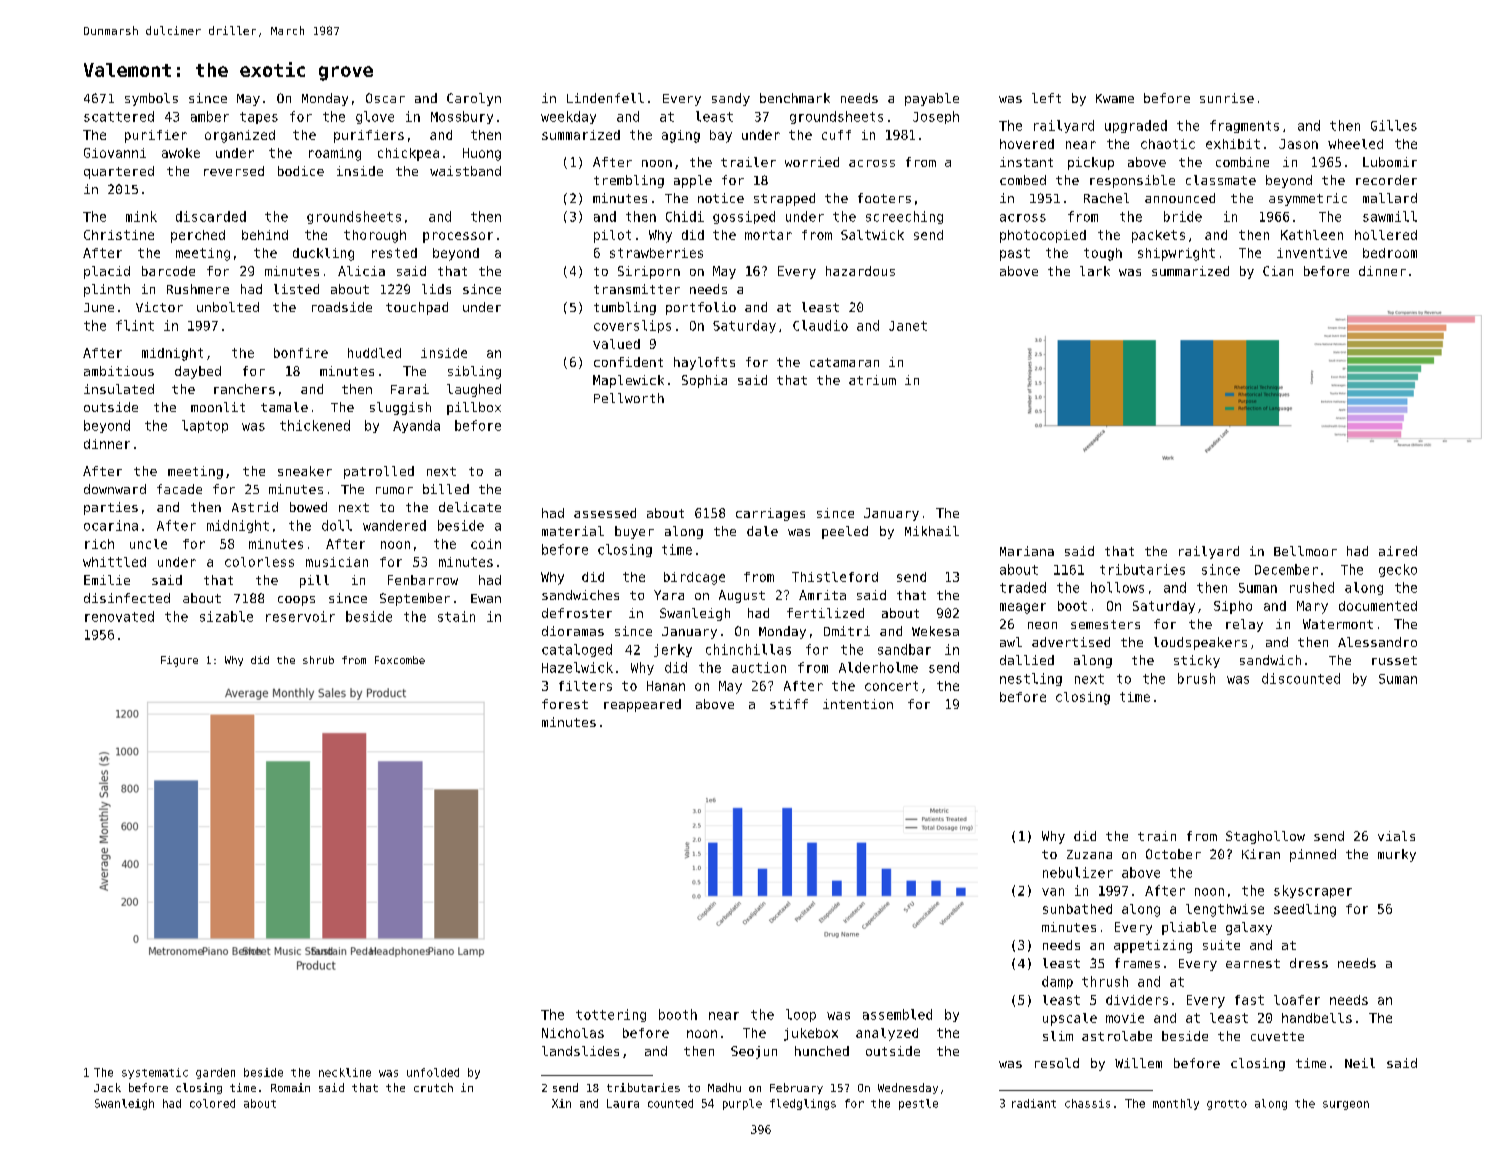 This page has width=1501, height=1160. Describe the element at coordinates (1227, 1105) in the page. I see `grotto` at that location.
